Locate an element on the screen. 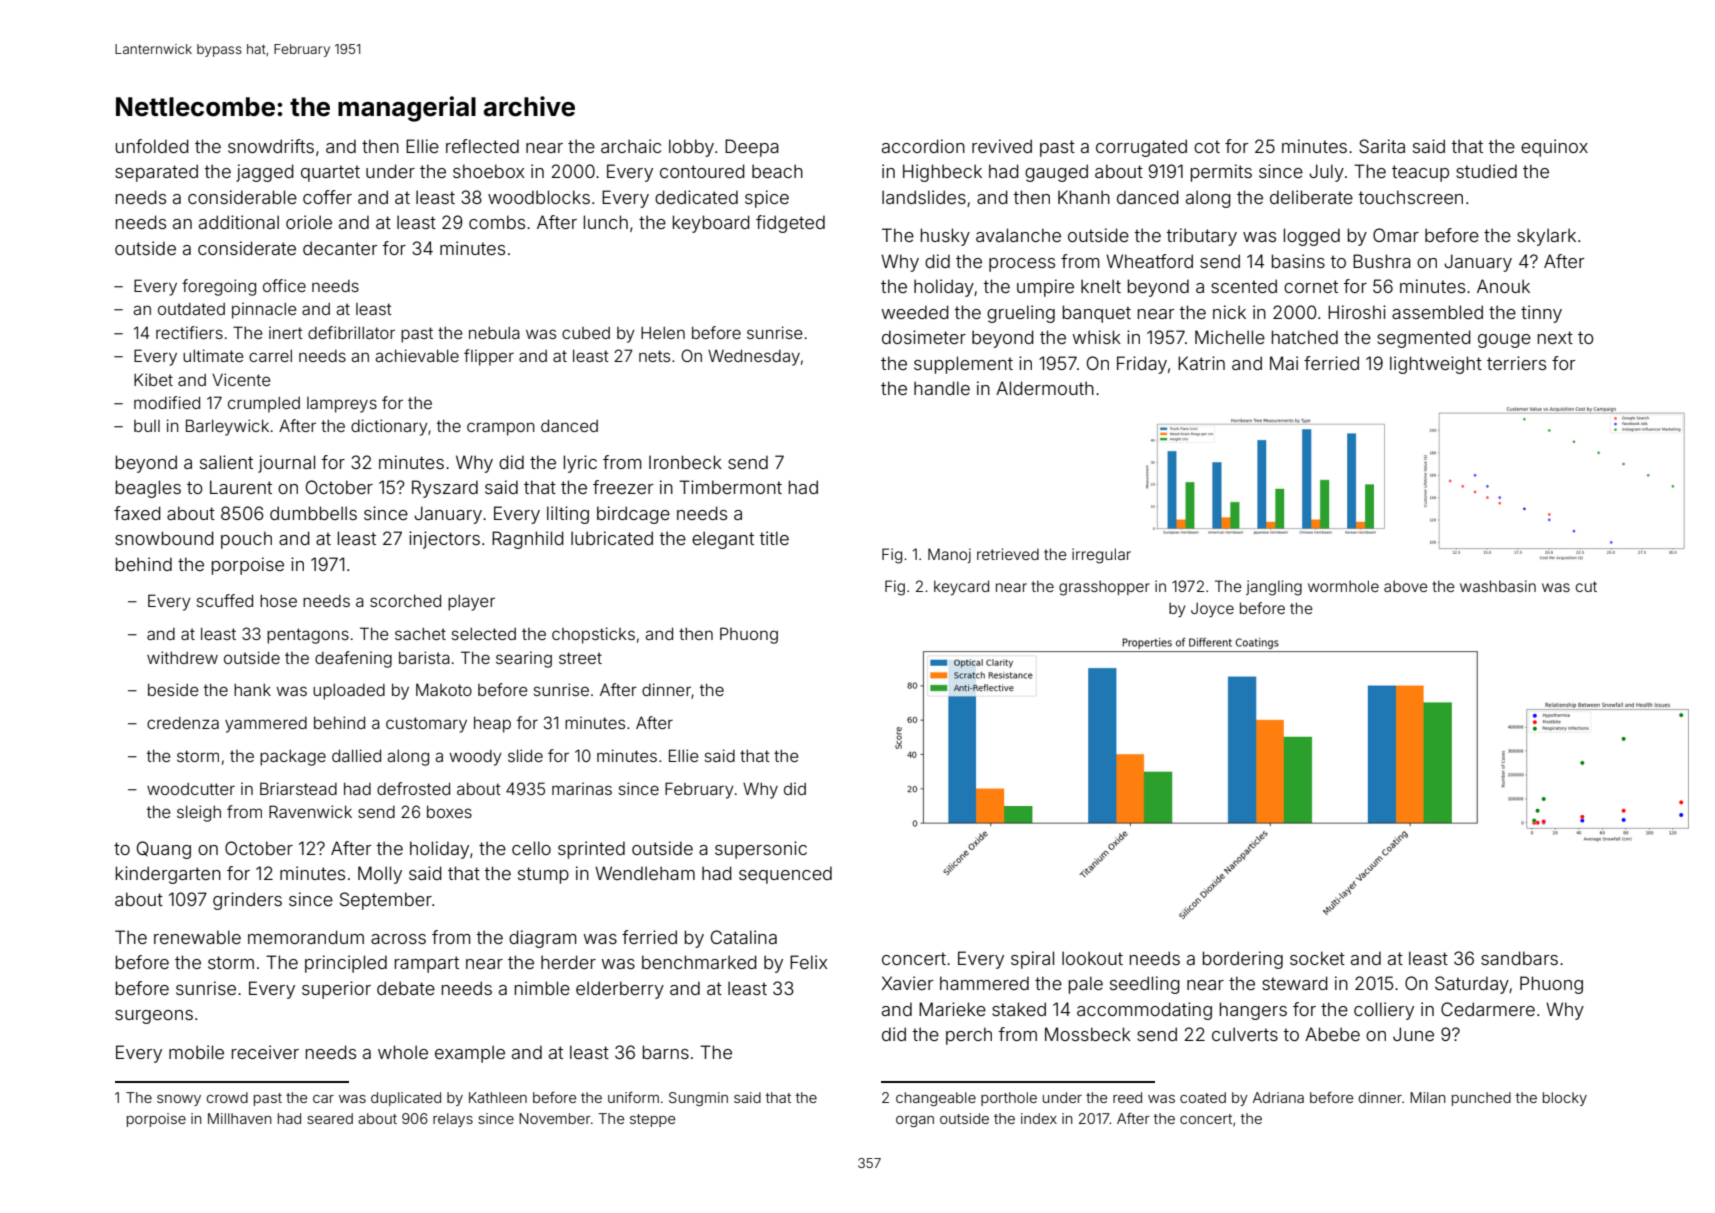  revived is located at coordinates (1002, 146).
